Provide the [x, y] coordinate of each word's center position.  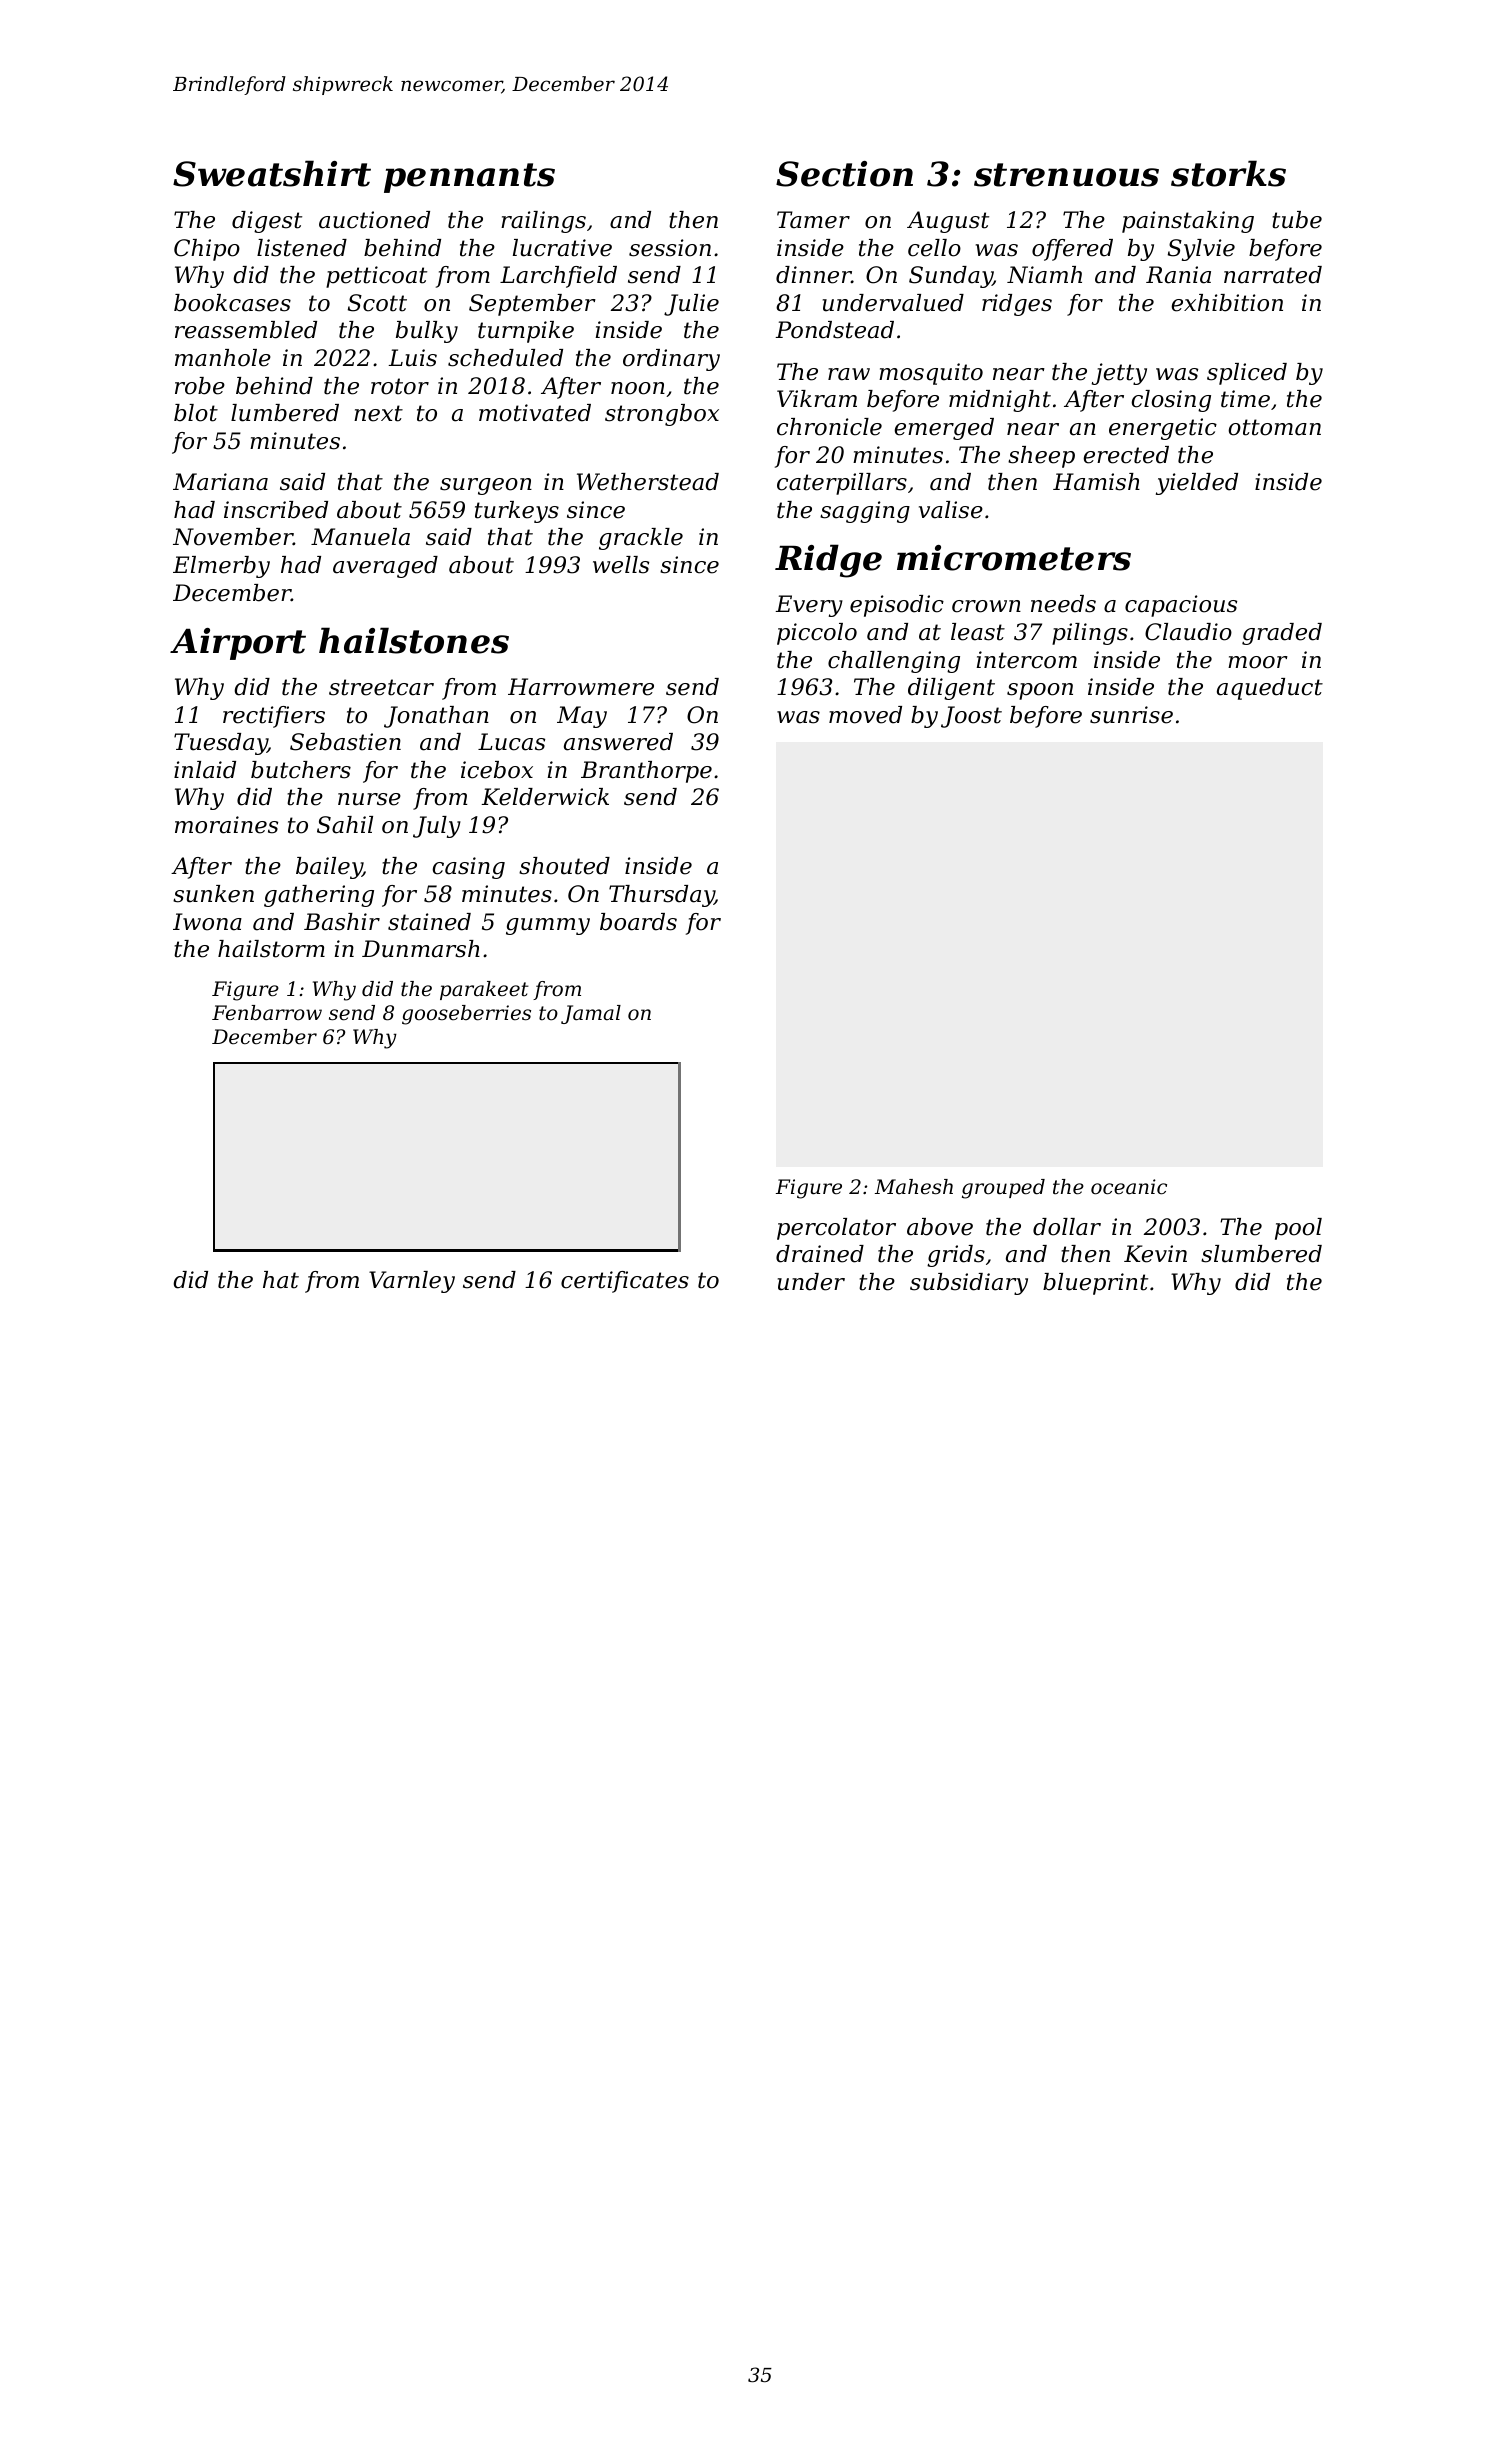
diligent [951, 689]
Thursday [661, 896]
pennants [469, 178]
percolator [836, 1229]
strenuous [1066, 175]
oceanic [1129, 1187]
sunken [213, 894]
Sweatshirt [272, 173]
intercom [1027, 660]
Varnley [412, 1282]
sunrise [1131, 715]
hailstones [414, 640]
